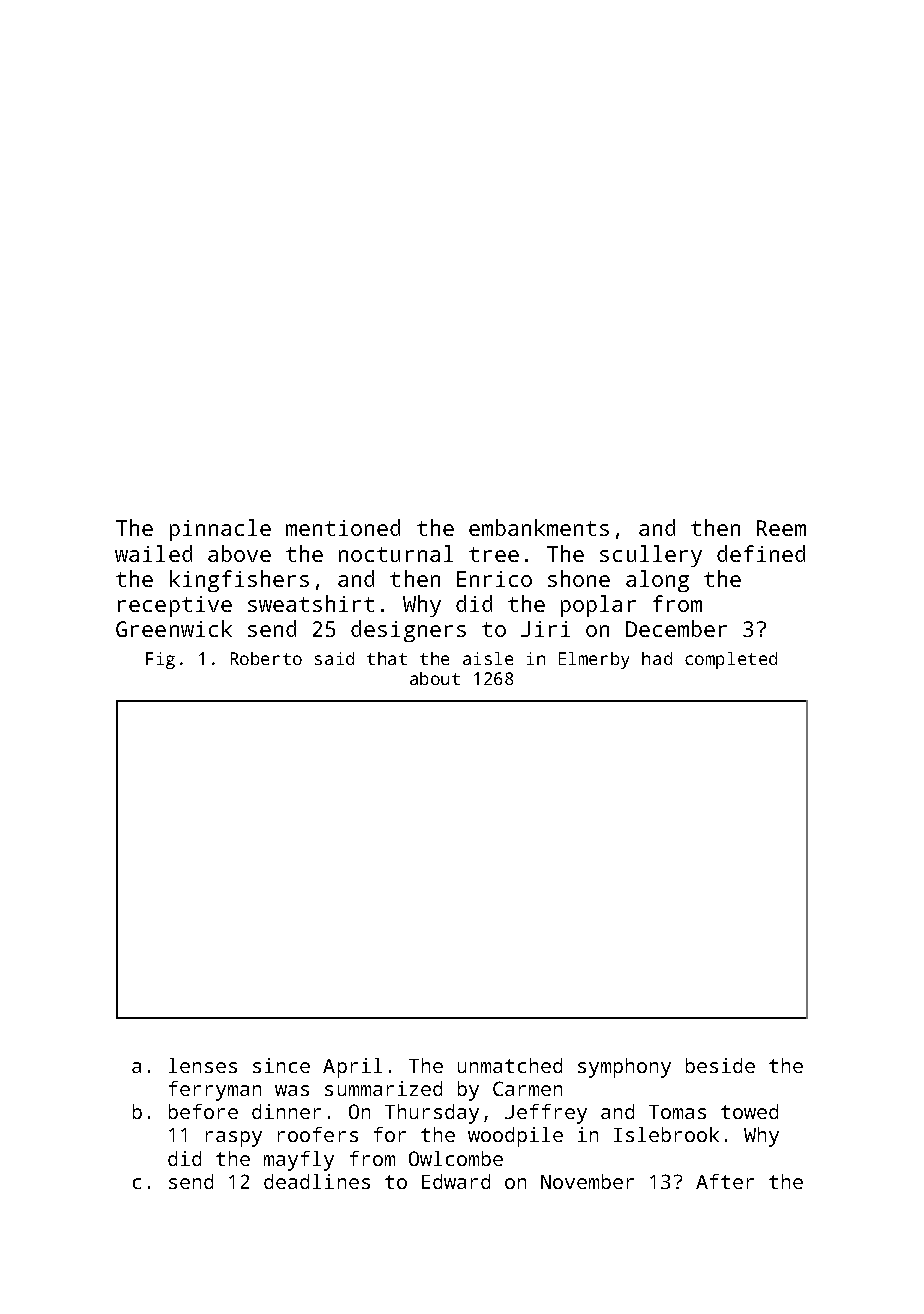  I want to click on lenses, so click(203, 1065).
